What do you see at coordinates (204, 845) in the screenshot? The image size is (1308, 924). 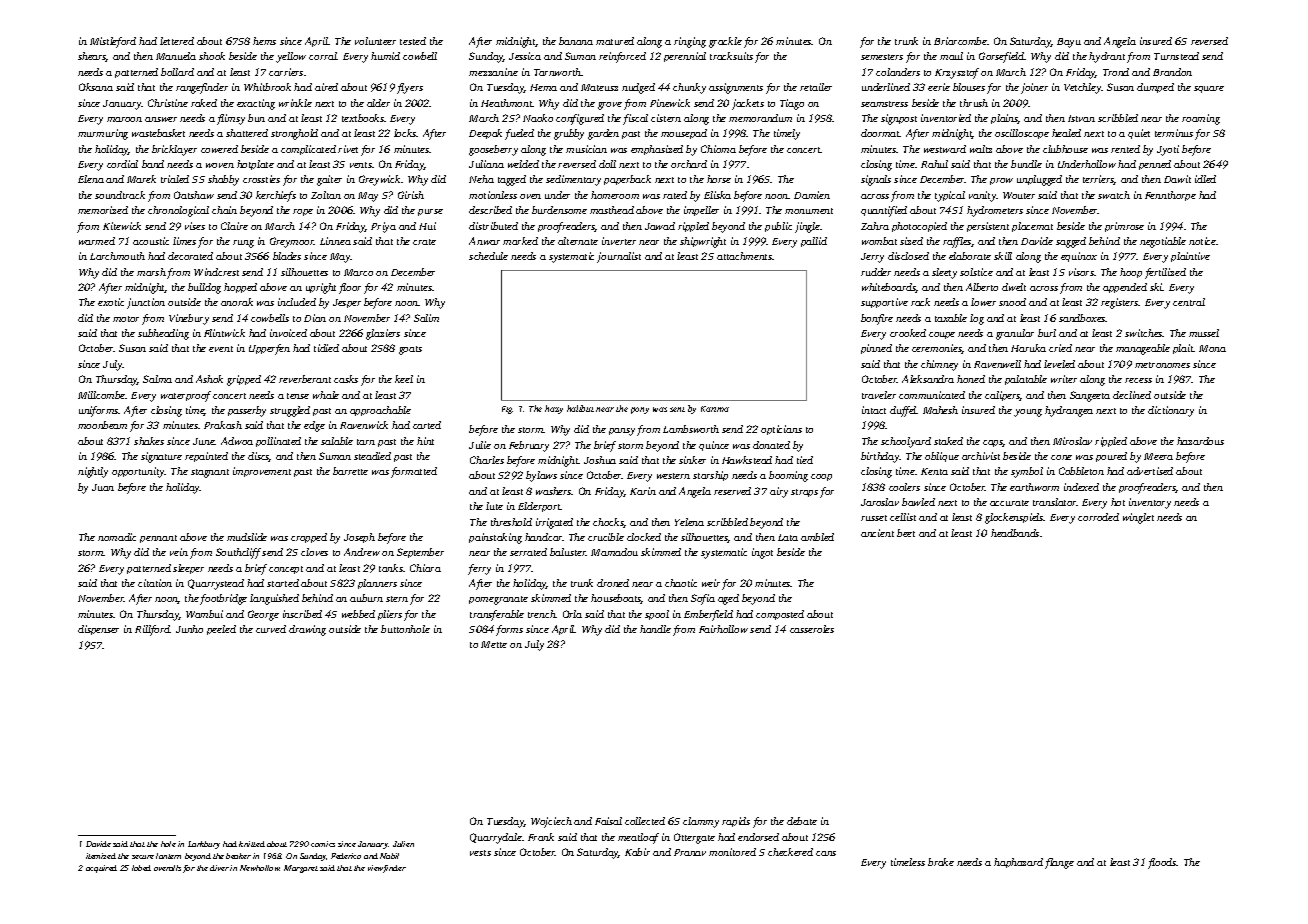 I see `Larkbury` at bounding box center [204, 845].
